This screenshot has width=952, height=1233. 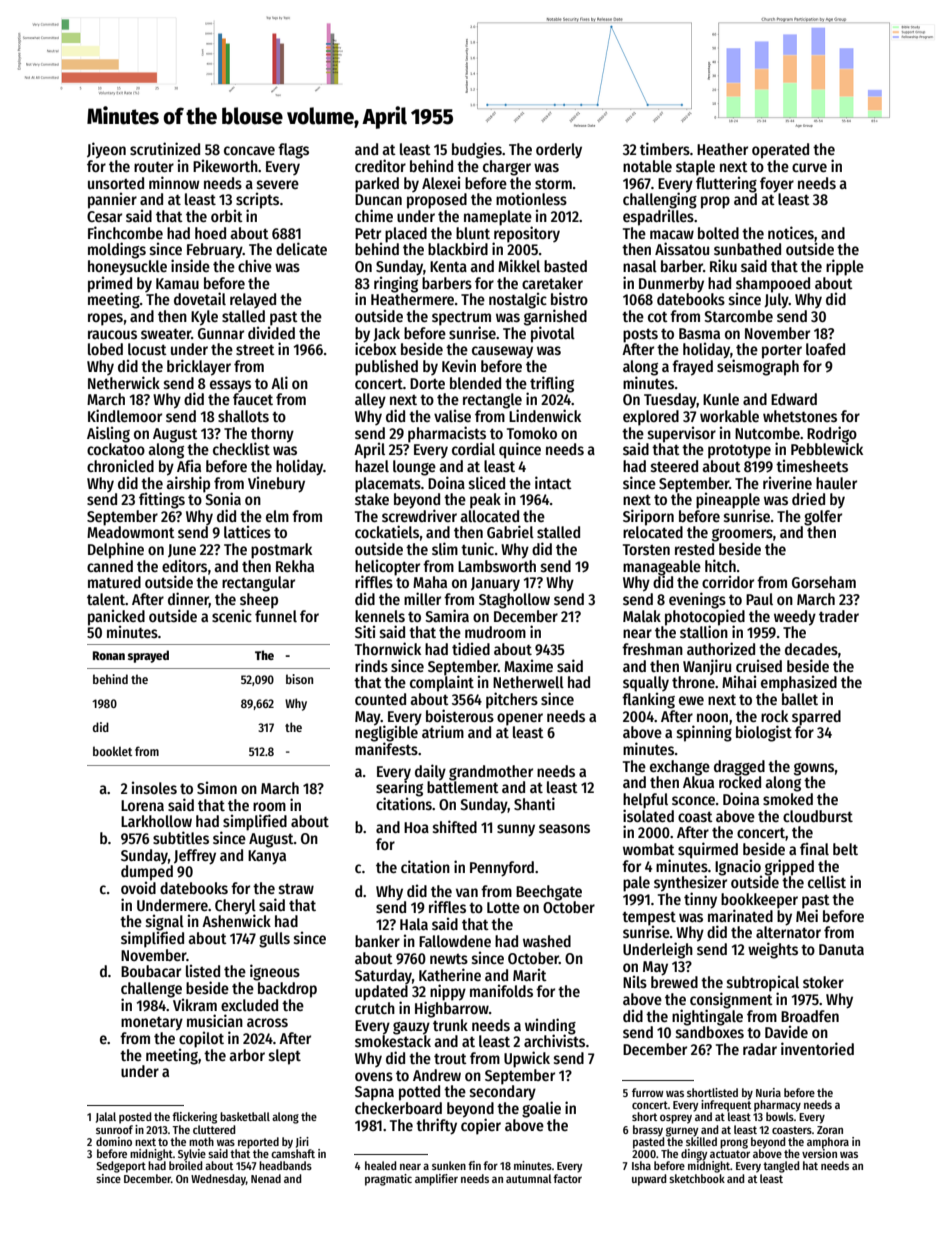 I want to click on van, so click(x=467, y=892).
